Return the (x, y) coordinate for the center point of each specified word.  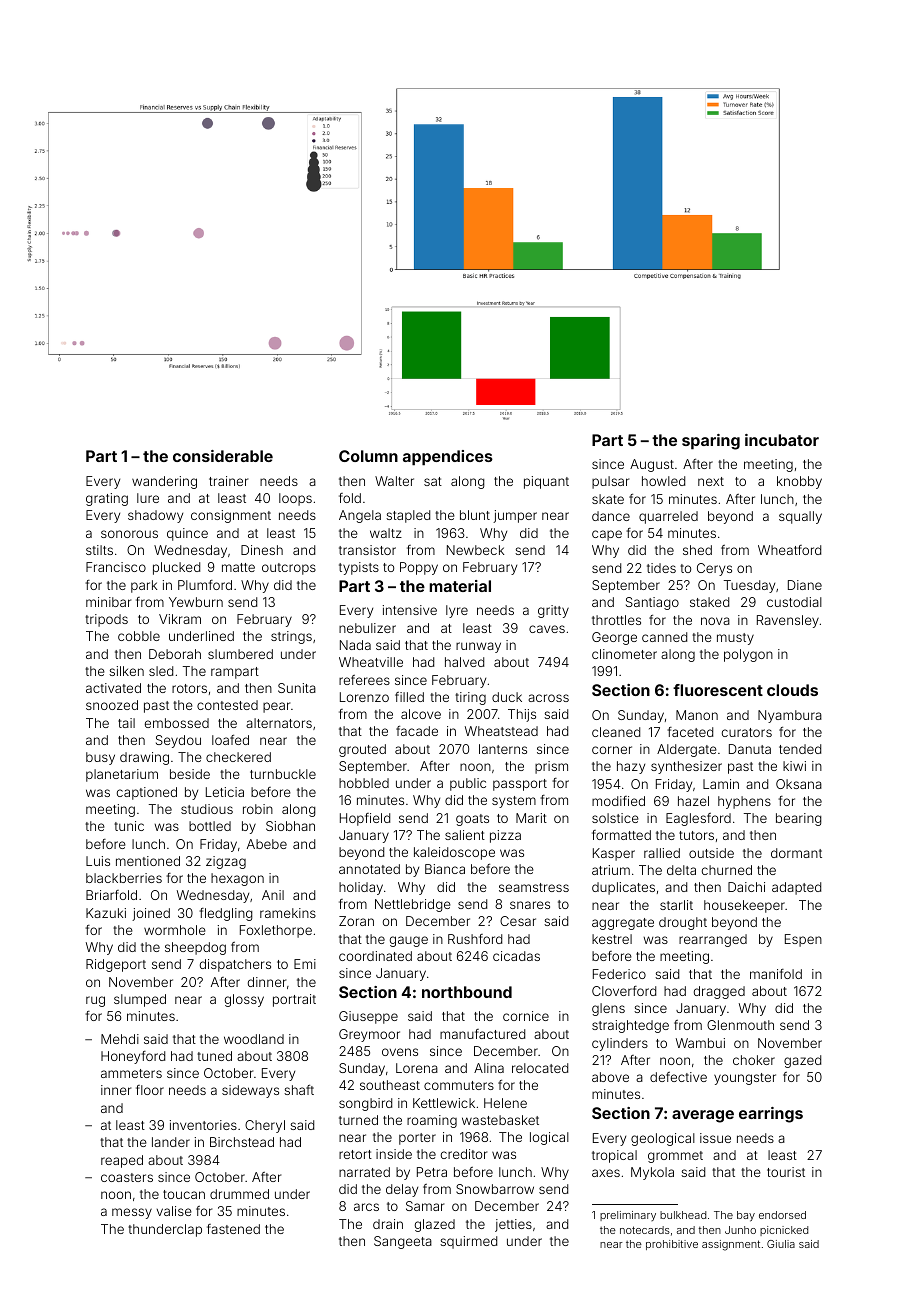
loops (295, 499)
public (468, 784)
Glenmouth (740, 1025)
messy (132, 1213)
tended (800, 749)
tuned (214, 1056)
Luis (98, 861)
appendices (448, 458)
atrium (611, 870)
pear (276, 707)
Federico (619, 974)
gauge (409, 941)
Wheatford (789, 550)
